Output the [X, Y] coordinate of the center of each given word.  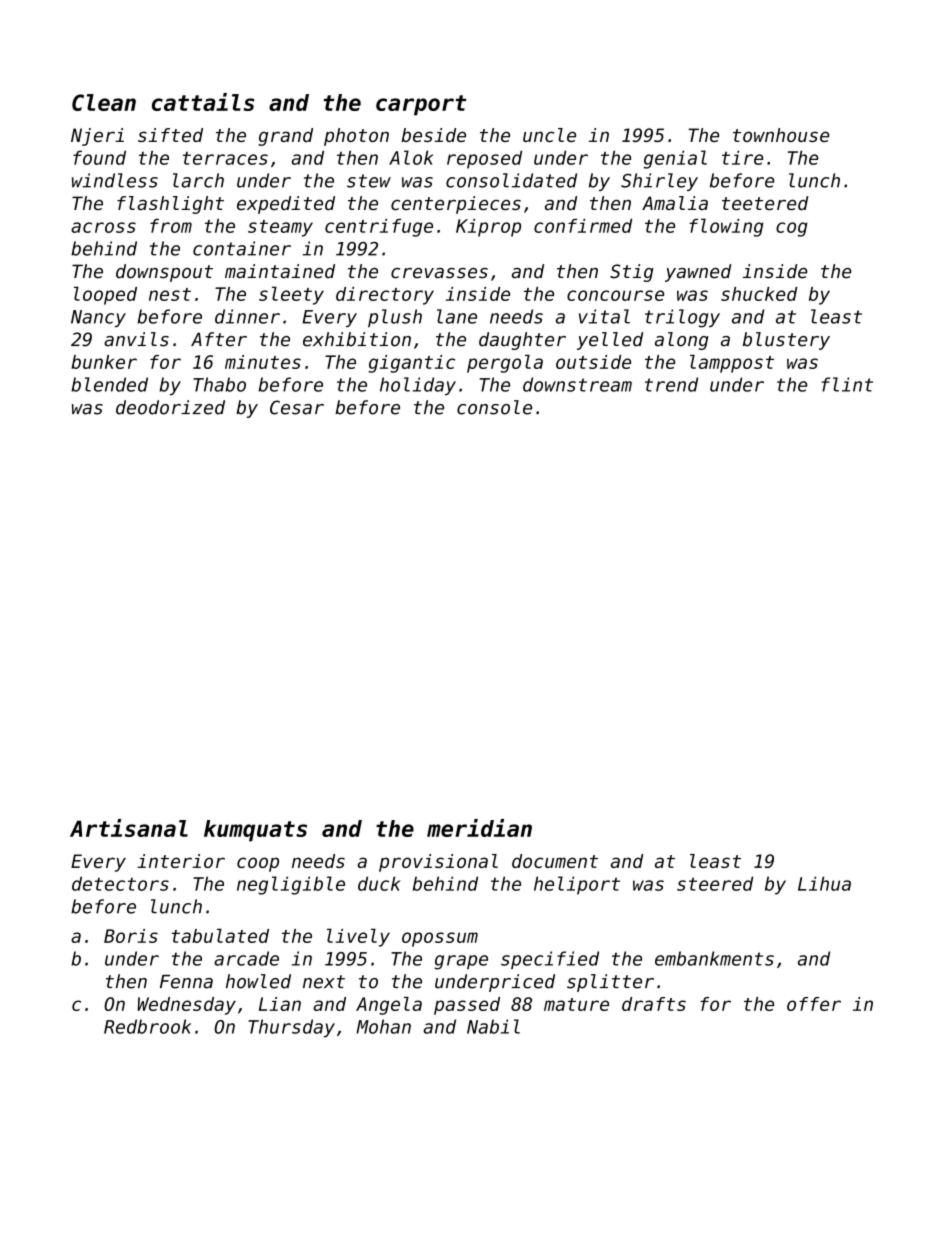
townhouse [781, 135]
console [494, 407]
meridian [479, 828]
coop [258, 864]
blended [109, 384]
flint [847, 384]
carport [421, 105]
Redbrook [147, 1026]
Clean [104, 102]
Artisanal [129, 828]
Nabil [493, 1026]
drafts [654, 1004]
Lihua [824, 883]
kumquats [255, 831]
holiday [418, 386]
